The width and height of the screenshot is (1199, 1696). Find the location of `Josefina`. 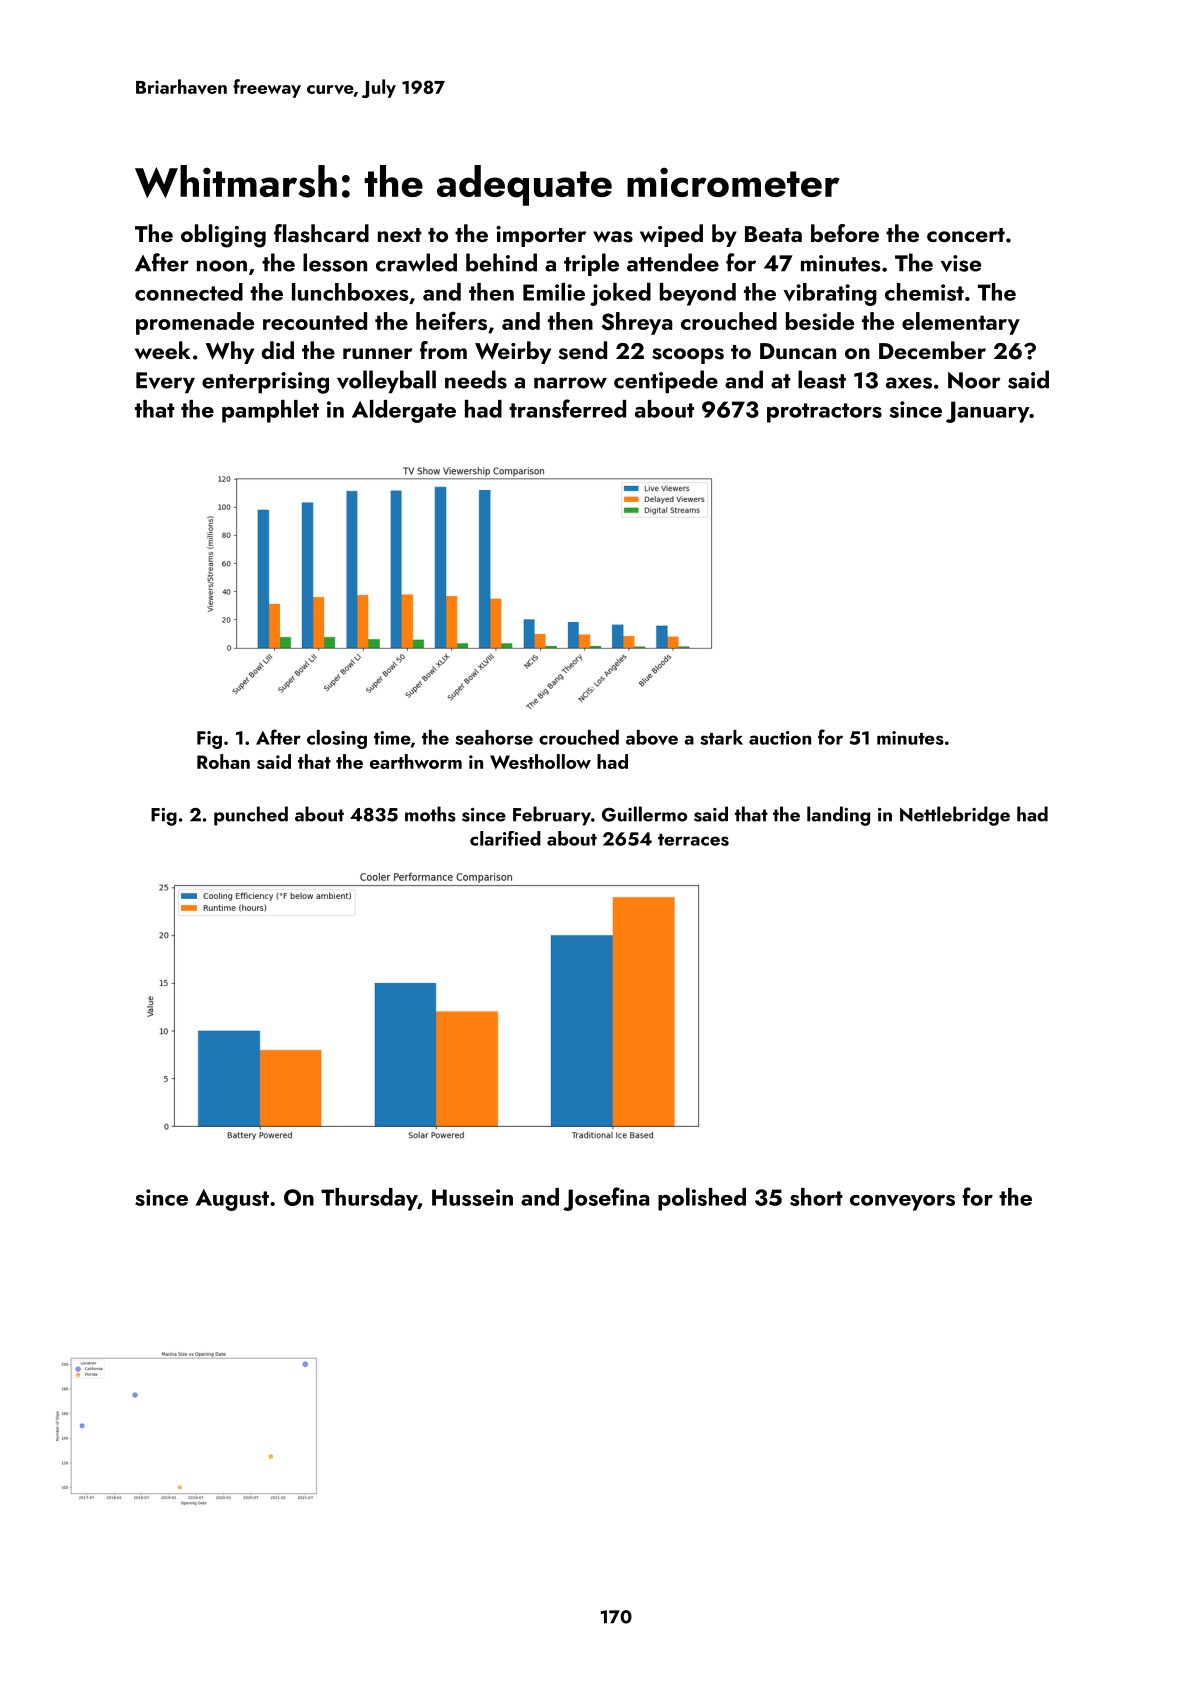

Josefina is located at coordinates (606, 1199).
